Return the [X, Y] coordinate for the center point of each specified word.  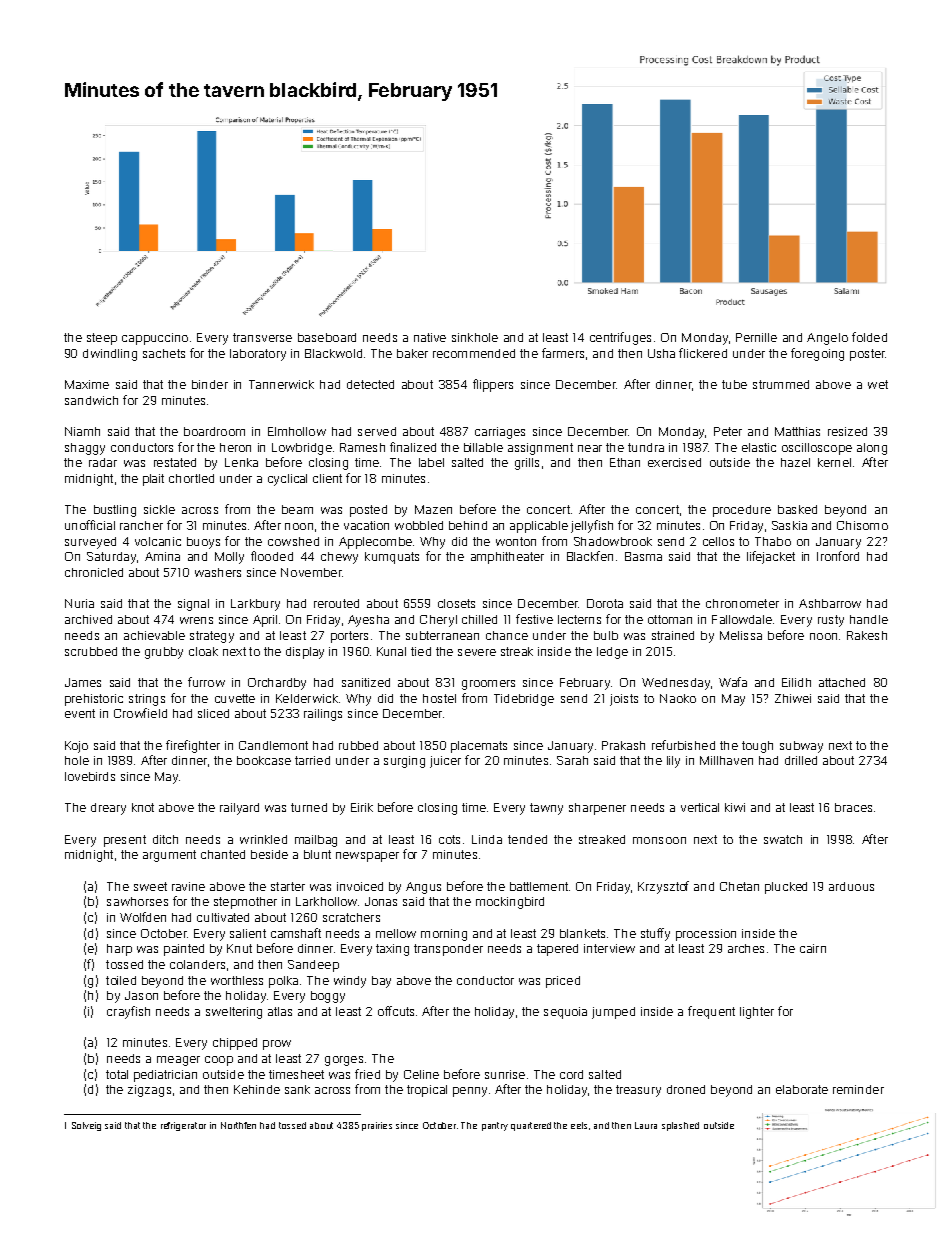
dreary [108, 809]
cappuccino [155, 339]
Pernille [756, 337]
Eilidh [796, 682]
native [430, 337]
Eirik [362, 807]
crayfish [128, 1012]
